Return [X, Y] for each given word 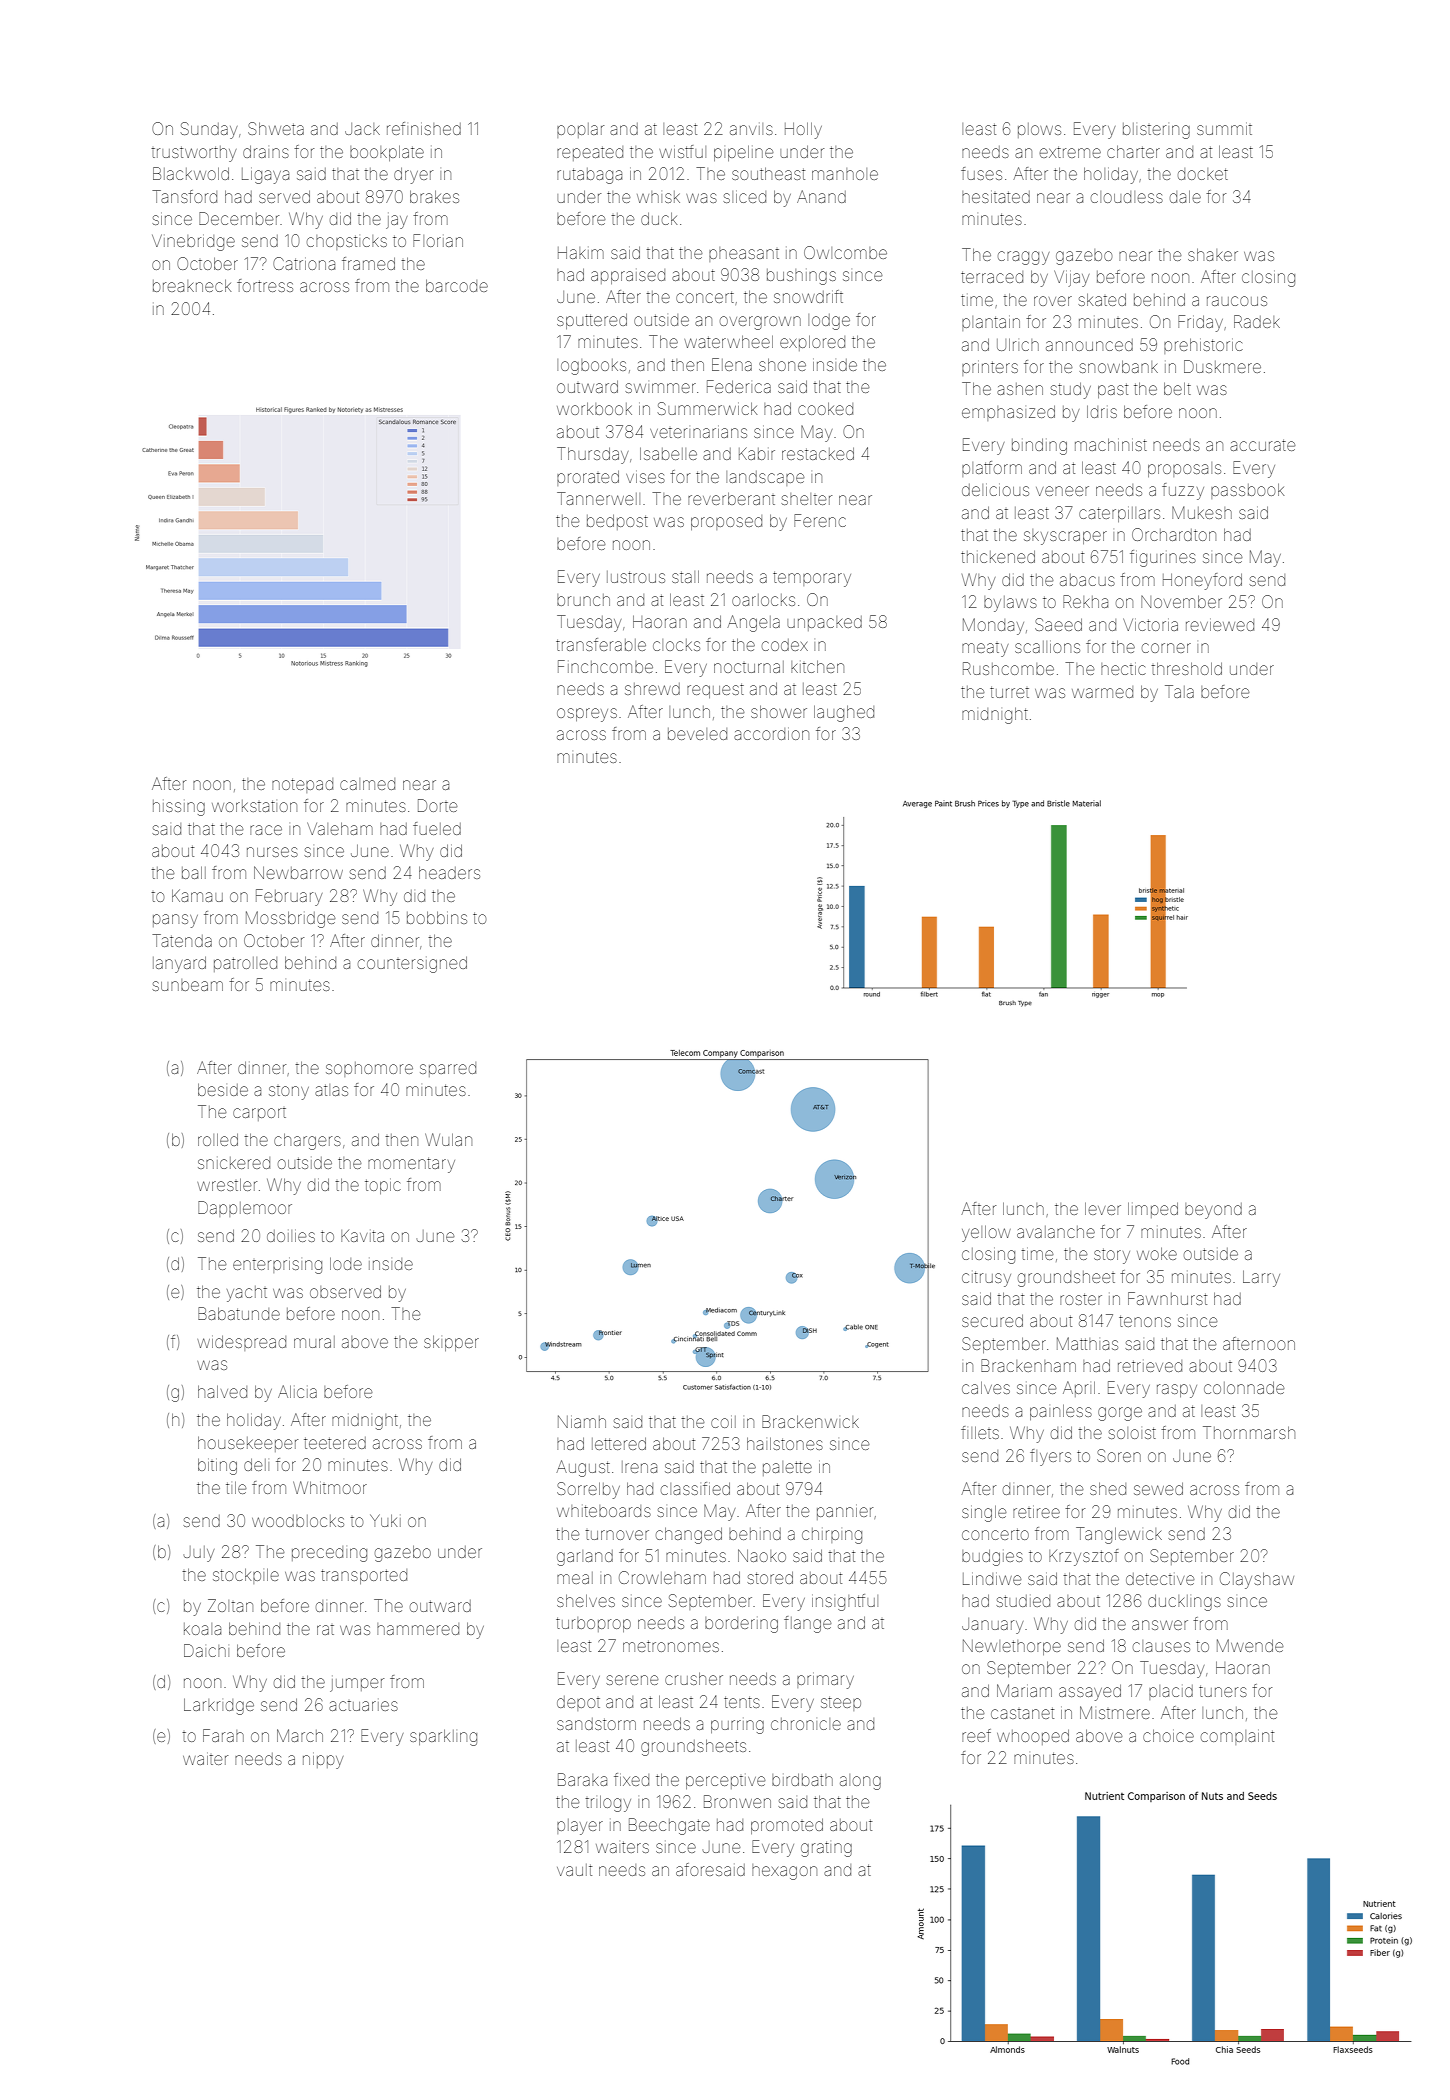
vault [574, 1870]
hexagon [784, 1872]
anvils [751, 129]
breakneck [192, 286]
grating [826, 1849]
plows [1039, 130]
